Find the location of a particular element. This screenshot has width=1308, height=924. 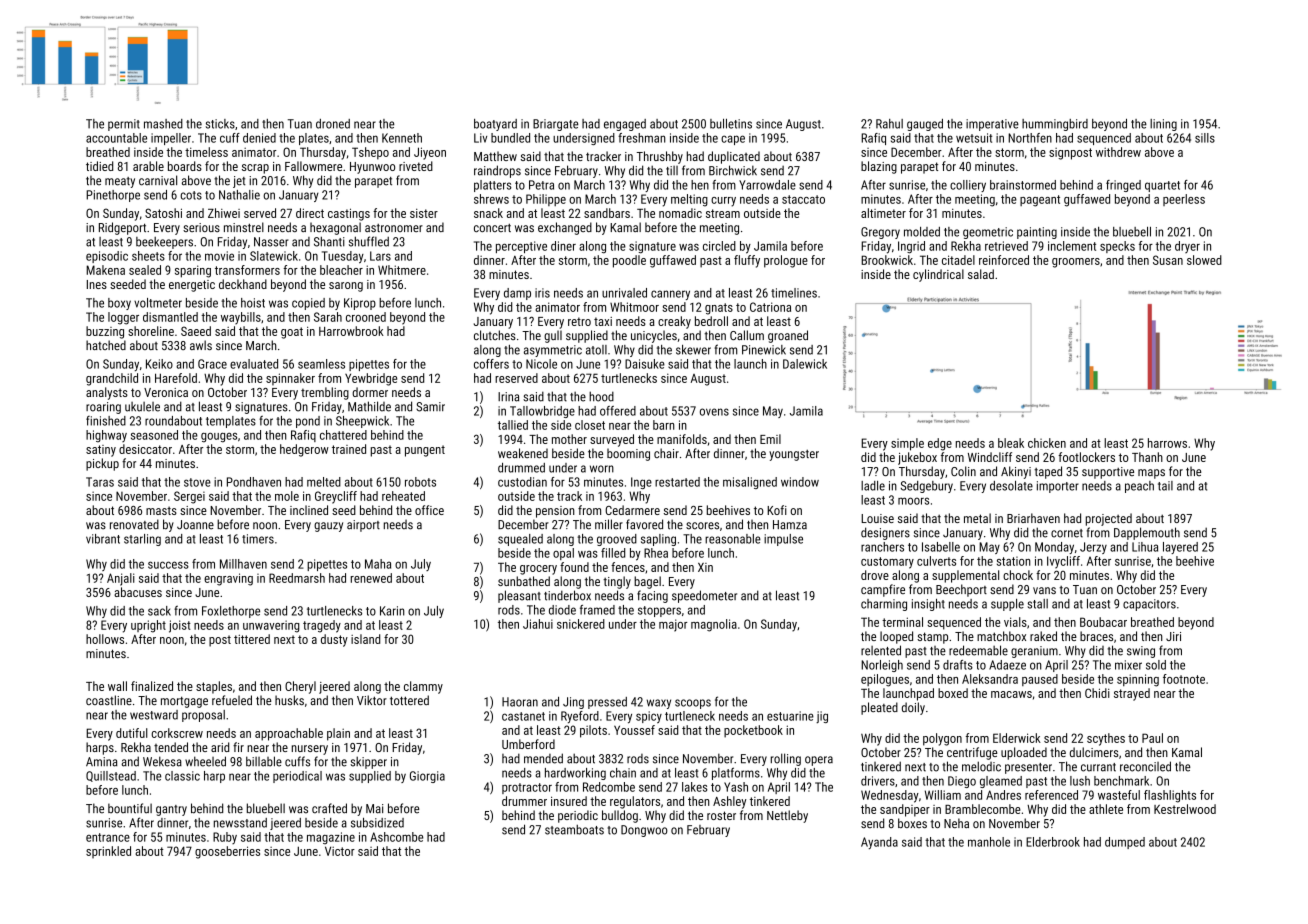

bulletins is located at coordinates (731, 124).
